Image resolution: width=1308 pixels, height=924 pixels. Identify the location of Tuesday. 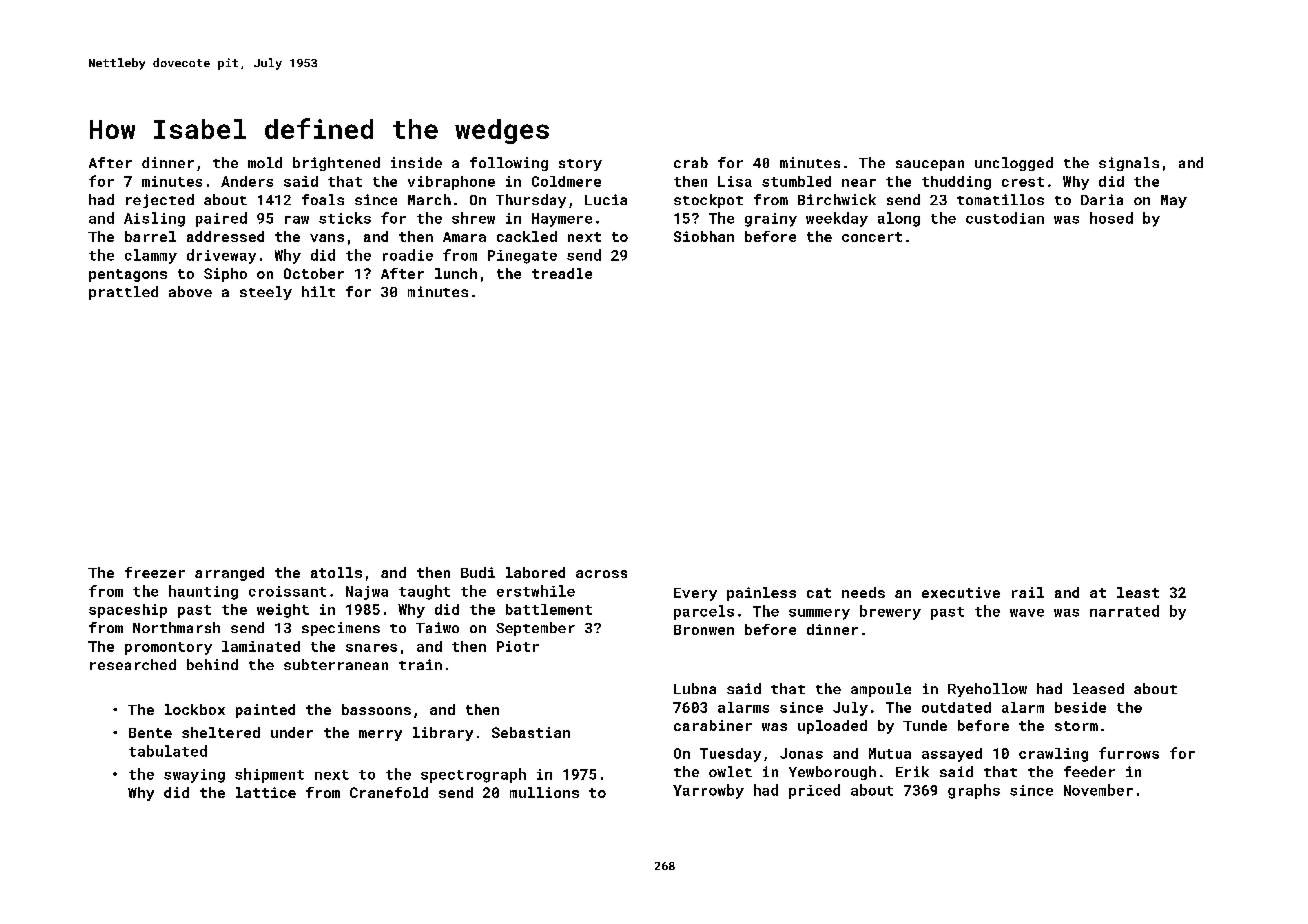
(730, 755).
